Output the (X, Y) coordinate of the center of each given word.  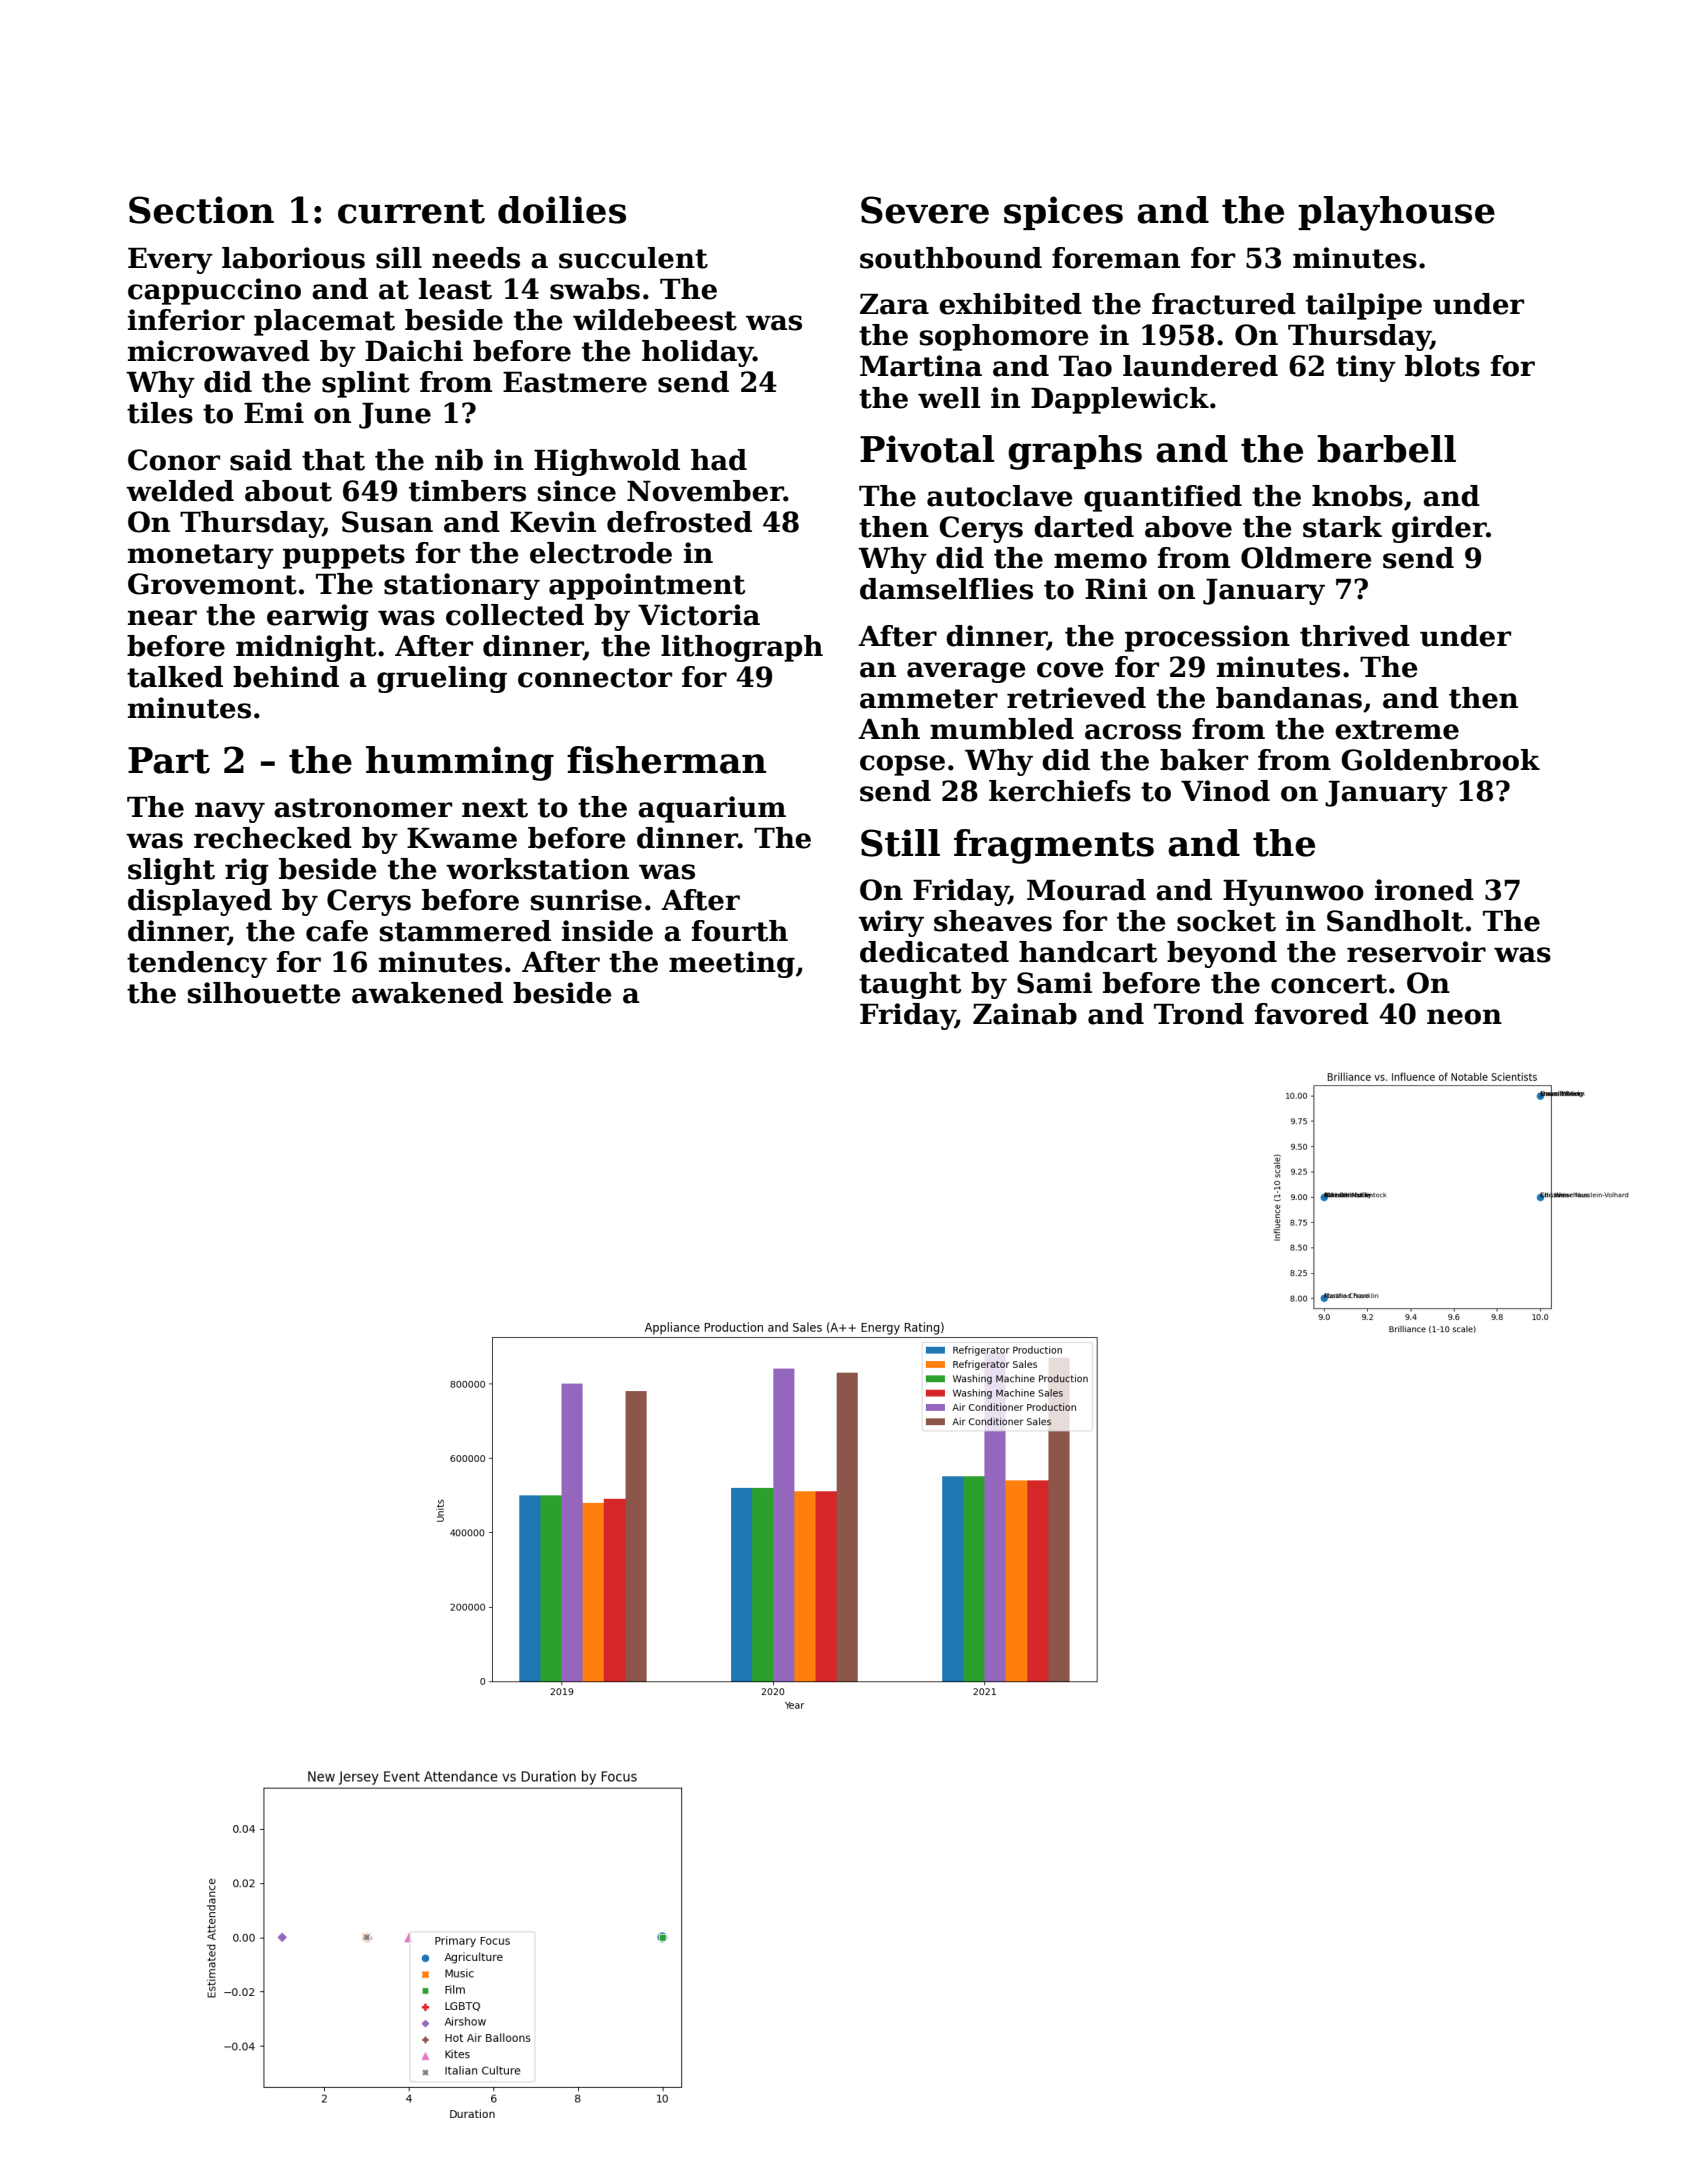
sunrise (586, 900)
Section (201, 210)
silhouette (264, 993)
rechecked (273, 838)
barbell (1386, 449)
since (577, 491)
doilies (562, 210)
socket (1226, 921)
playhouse (1396, 213)
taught (910, 985)
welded (180, 491)
